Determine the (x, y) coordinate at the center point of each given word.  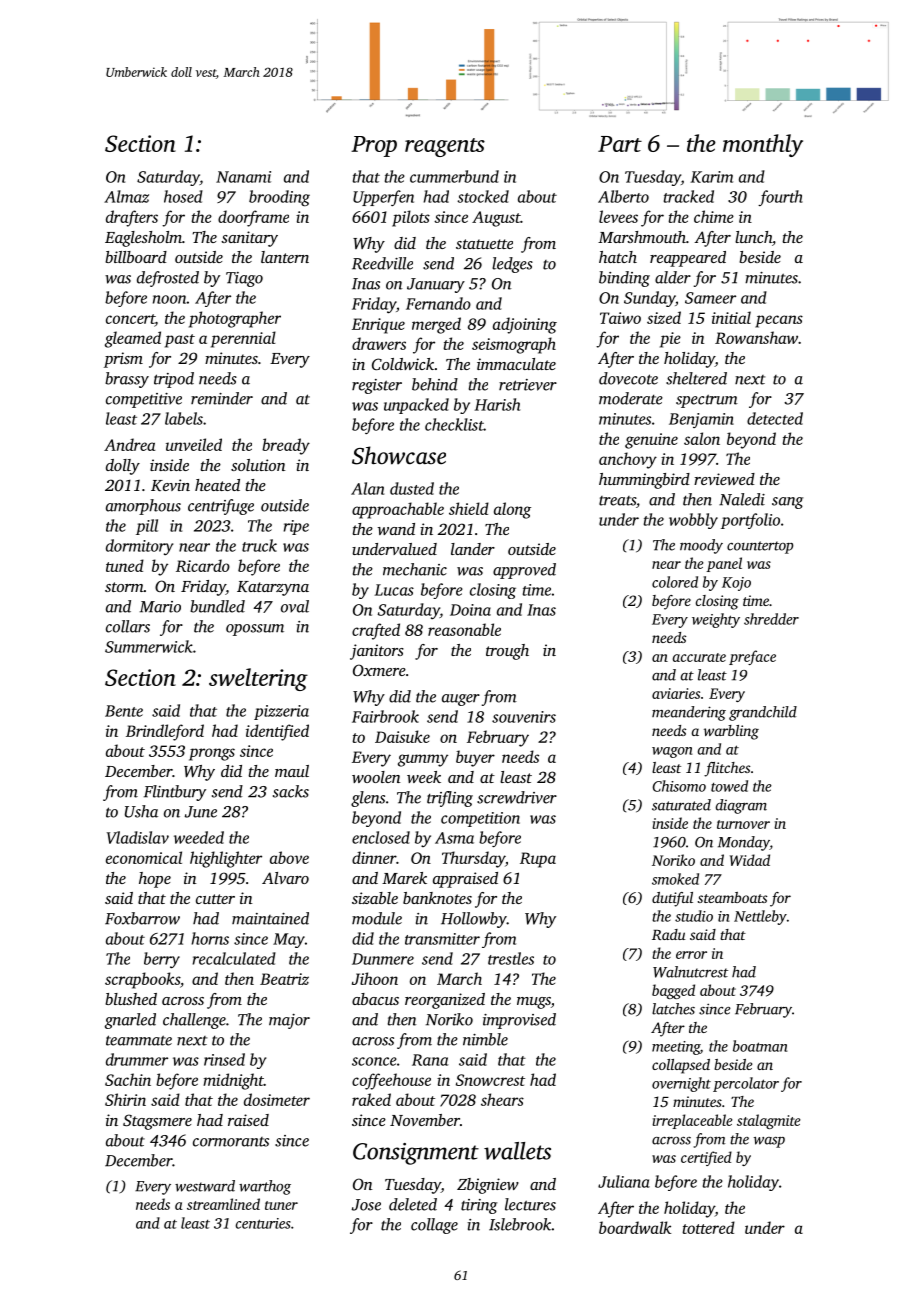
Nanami (243, 177)
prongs (212, 754)
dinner (374, 857)
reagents (445, 147)
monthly (763, 145)
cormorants (231, 1142)
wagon (672, 752)
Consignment (416, 1154)
